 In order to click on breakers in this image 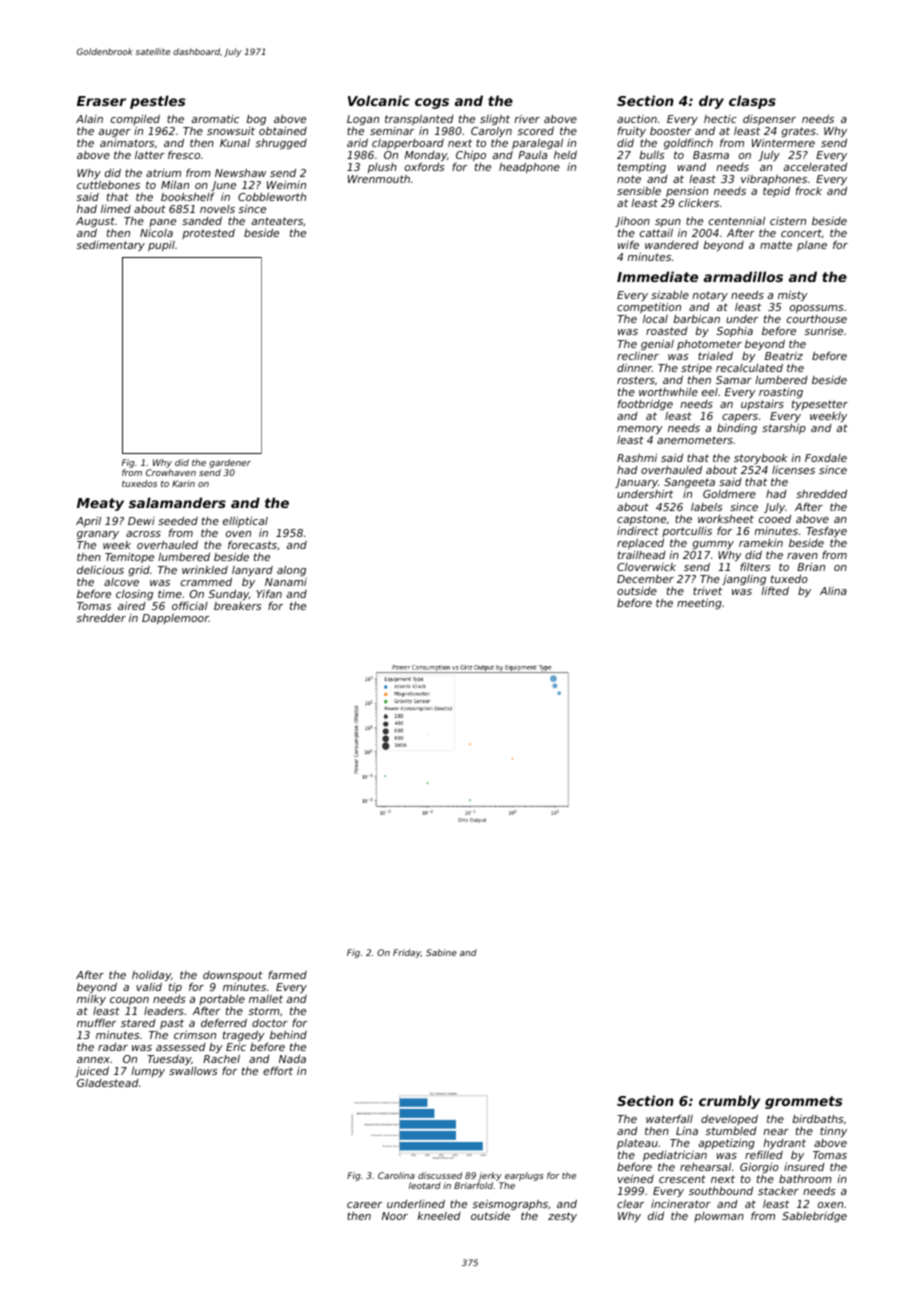, I will do `click(238, 606)`.
